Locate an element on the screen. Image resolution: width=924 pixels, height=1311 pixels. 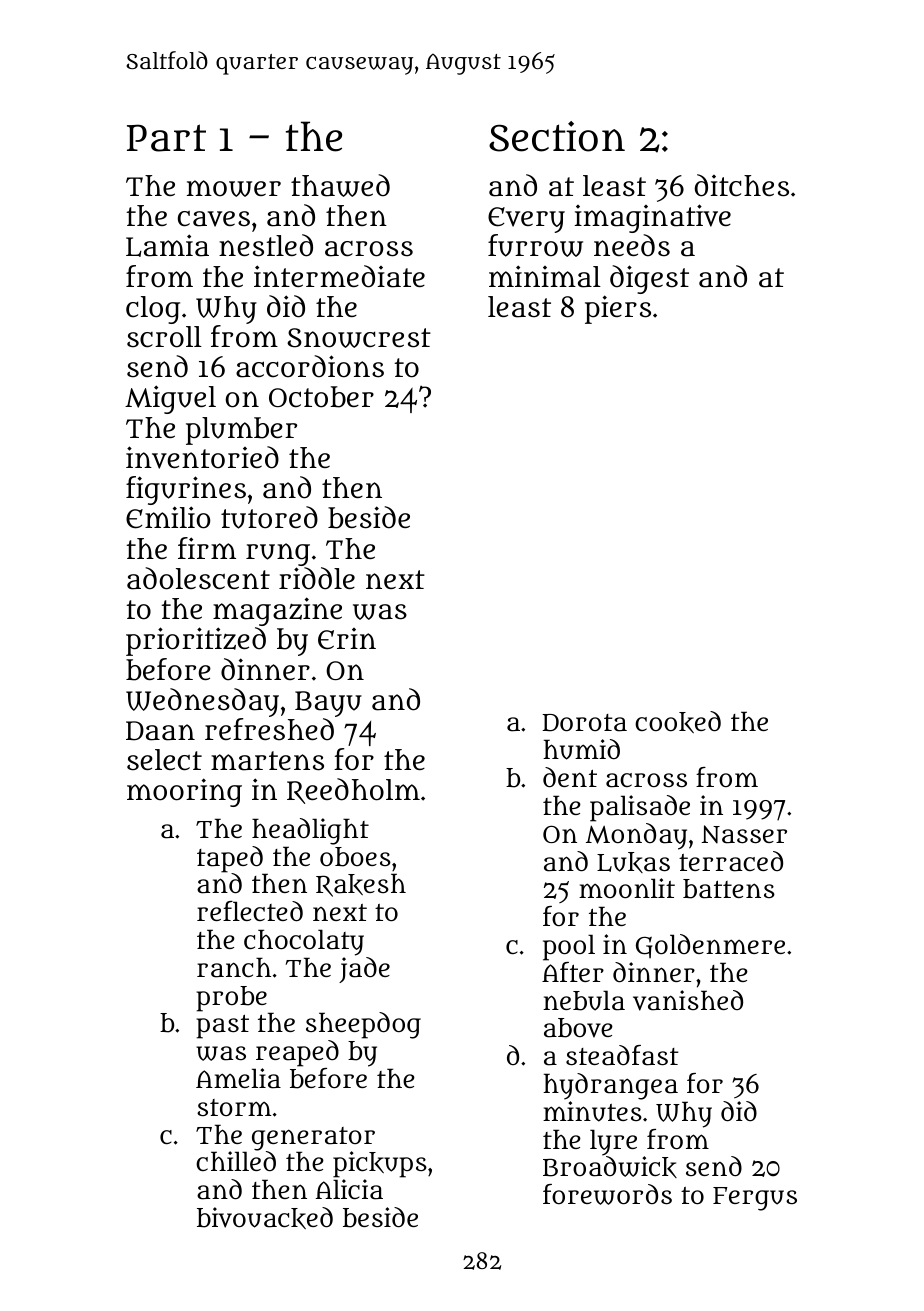
Erin is located at coordinates (347, 639).
